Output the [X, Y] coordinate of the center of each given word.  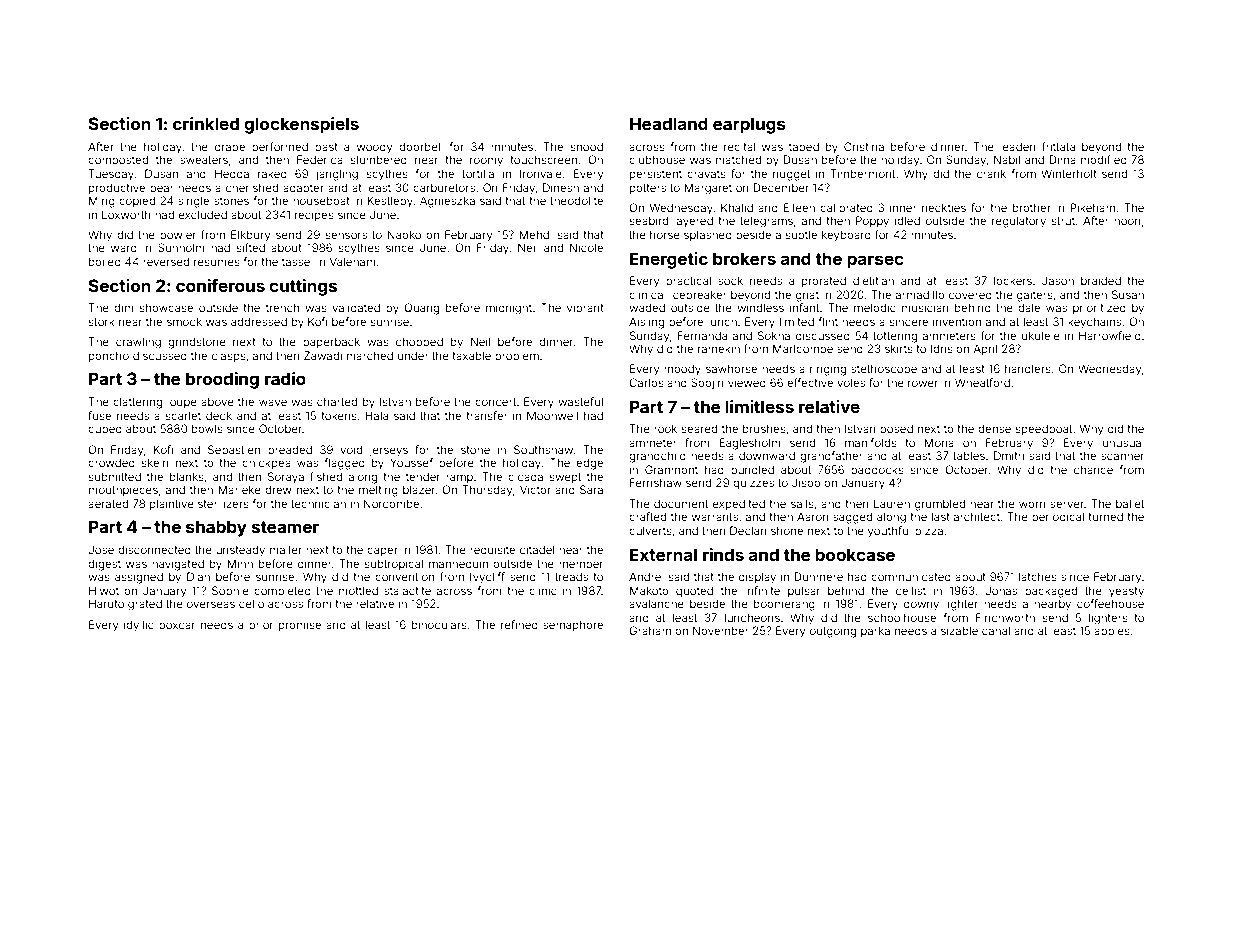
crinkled [206, 123]
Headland [669, 123]
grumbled [940, 505]
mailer [286, 549]
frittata [1058, 146]
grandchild [657, 457]
